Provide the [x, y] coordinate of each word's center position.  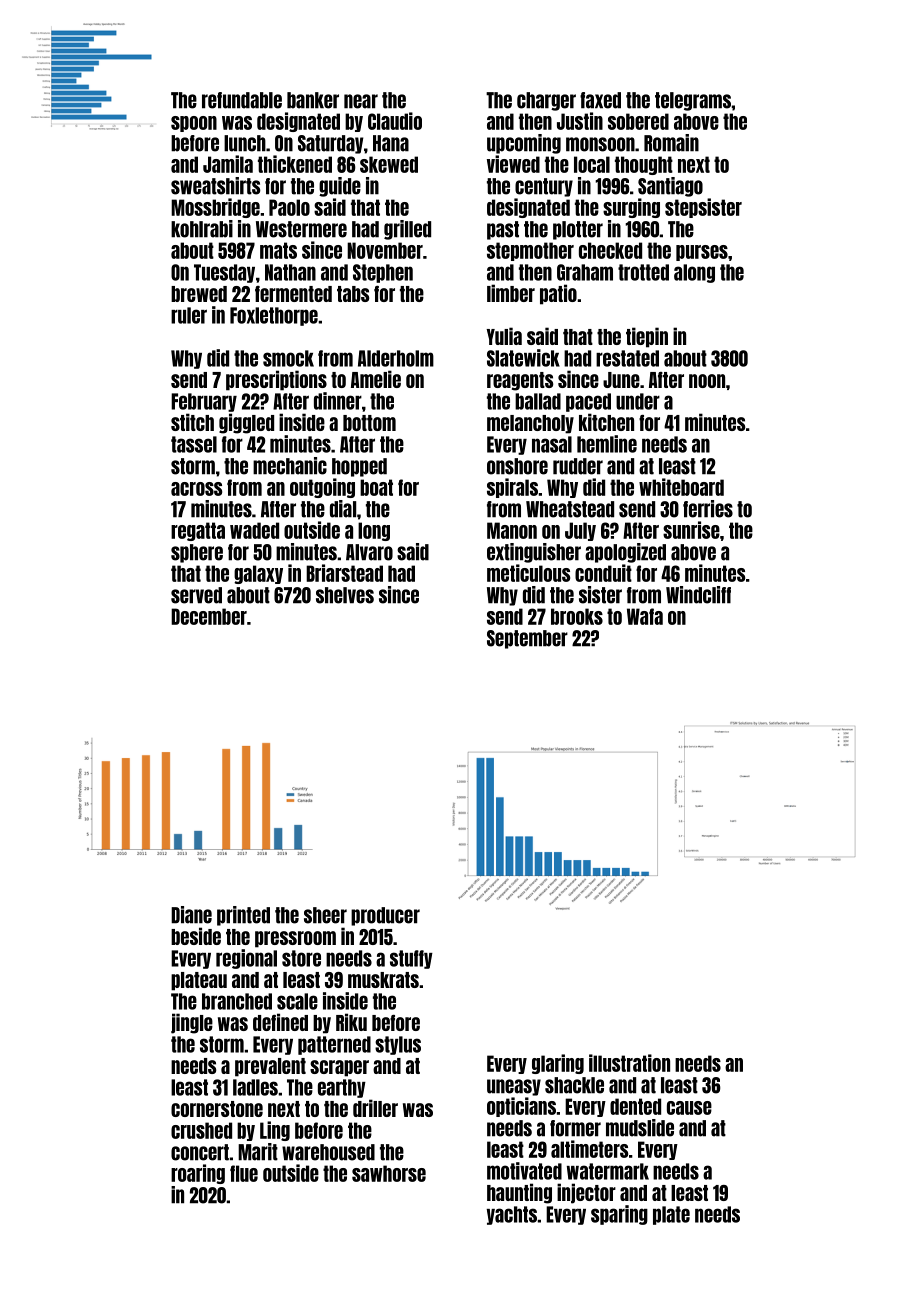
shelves [345, 595]
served [196, 595]
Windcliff [698, 595]
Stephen [383, 273]
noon [707, 381]
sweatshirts [216, 186]
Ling [275, 1131]
